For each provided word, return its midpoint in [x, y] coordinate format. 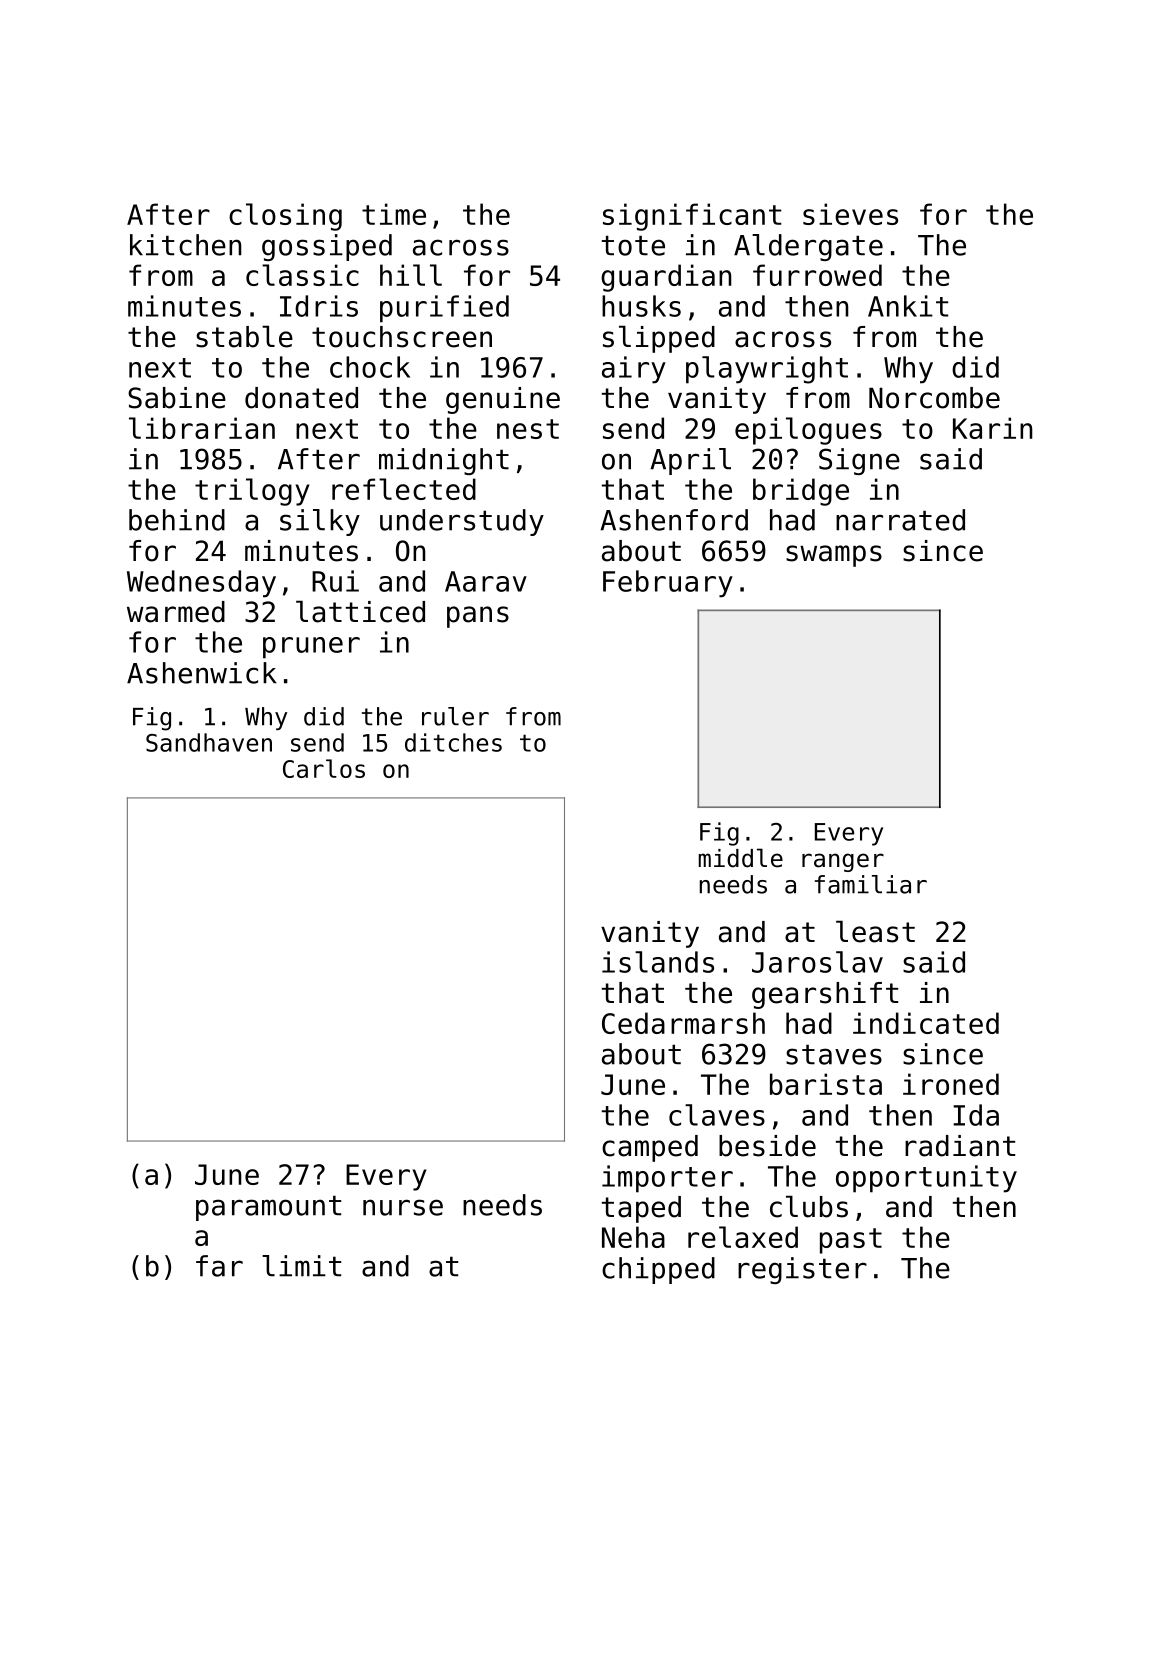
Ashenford [674, 520]
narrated [900, 520]
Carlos [324, 768]
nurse [403, 1207]
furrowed [817, 275]
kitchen [186, 245]
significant [692, 217]
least [875, 931]
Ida [976, 1115]
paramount [268, 1208]
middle [741, 858]
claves [717, 1115]
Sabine [177, 398]
